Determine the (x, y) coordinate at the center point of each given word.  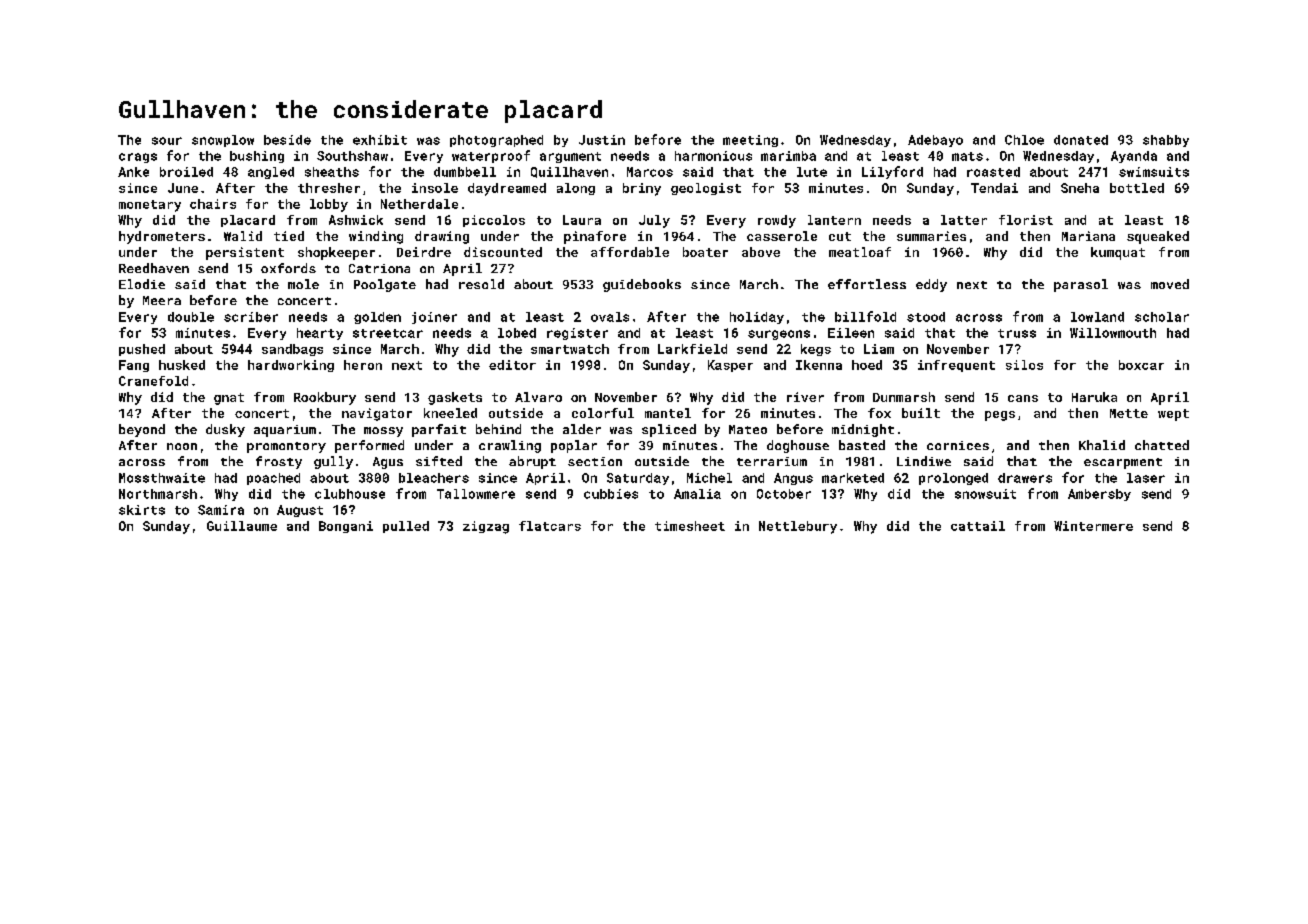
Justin (602, 140)
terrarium (772, 461)
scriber (251, 317)
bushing (257, 157)
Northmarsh (158, 494)
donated (1081, 140)
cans (1023, 398)
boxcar (1141, 365)
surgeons (779, 335)
